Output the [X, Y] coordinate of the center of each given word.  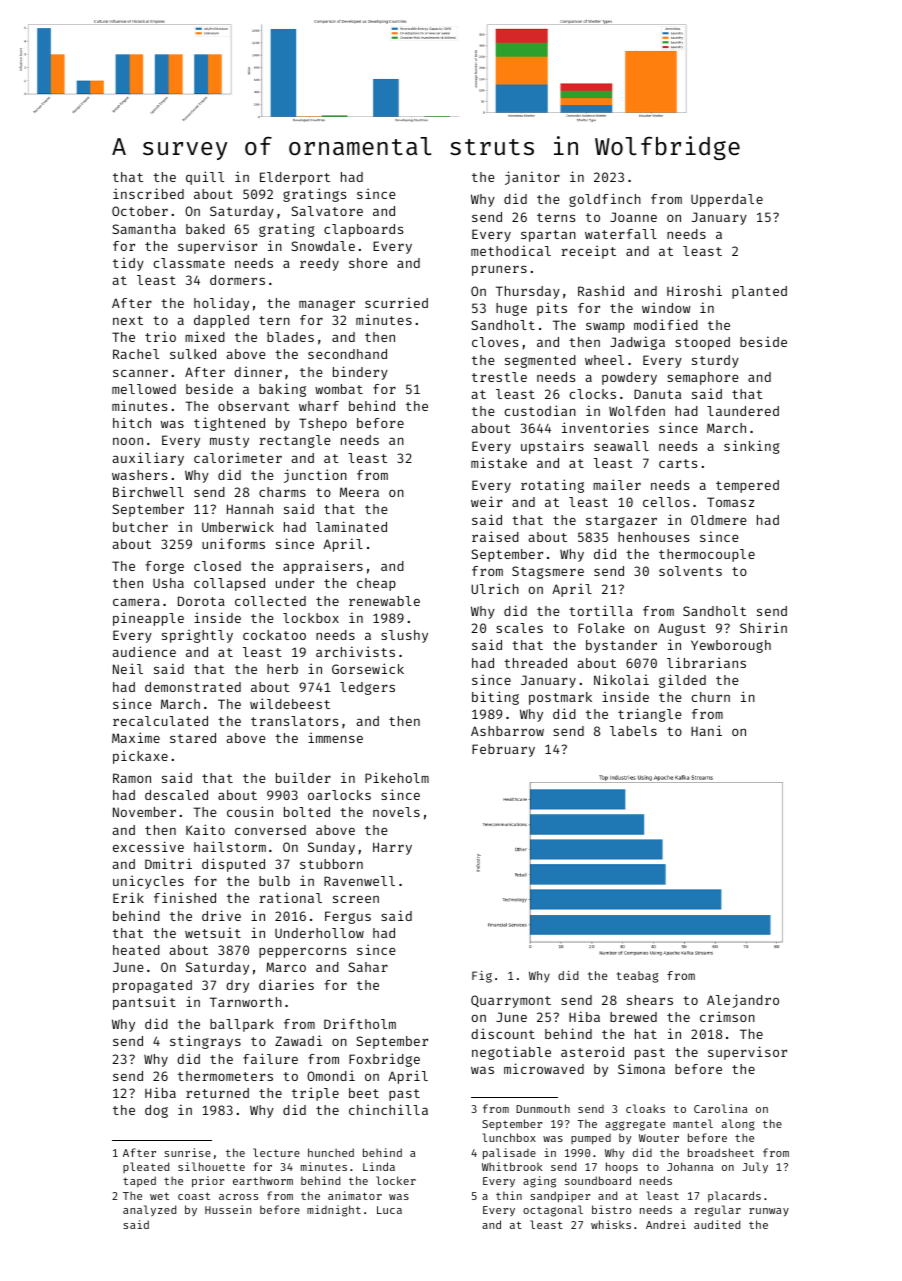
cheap [376, 584]
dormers [237, 280]
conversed [270, 830]
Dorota [201, 601]
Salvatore [327, 211]
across [238, 1197]
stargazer [621, 522]
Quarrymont [511, 1001]
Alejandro [743, 1001]
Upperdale [727, 200]
